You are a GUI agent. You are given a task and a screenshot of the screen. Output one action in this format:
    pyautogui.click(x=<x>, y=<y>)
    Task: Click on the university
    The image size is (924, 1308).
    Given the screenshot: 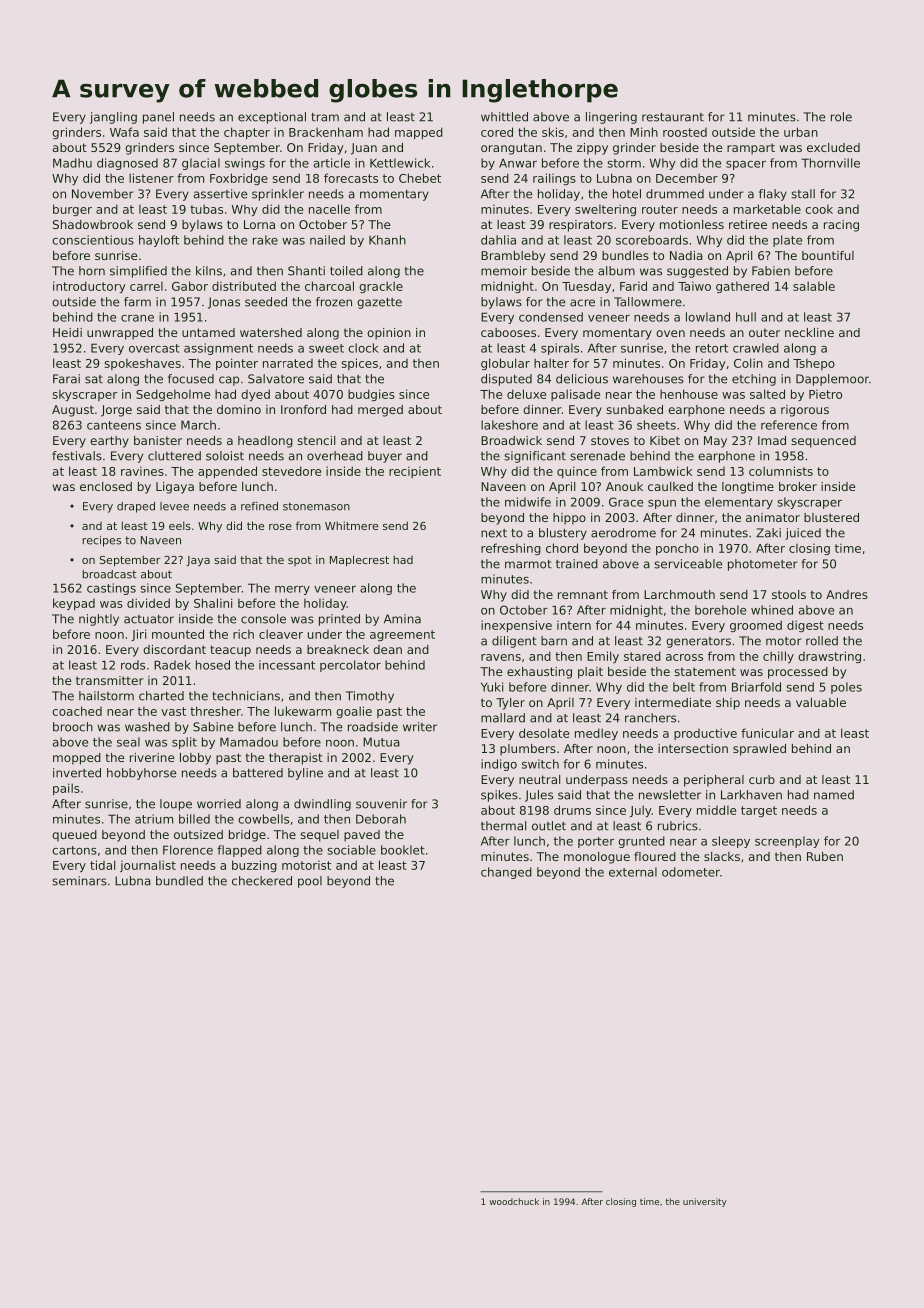 What is the action you would take?
    pyautogui.click(x=705, y=1202)
